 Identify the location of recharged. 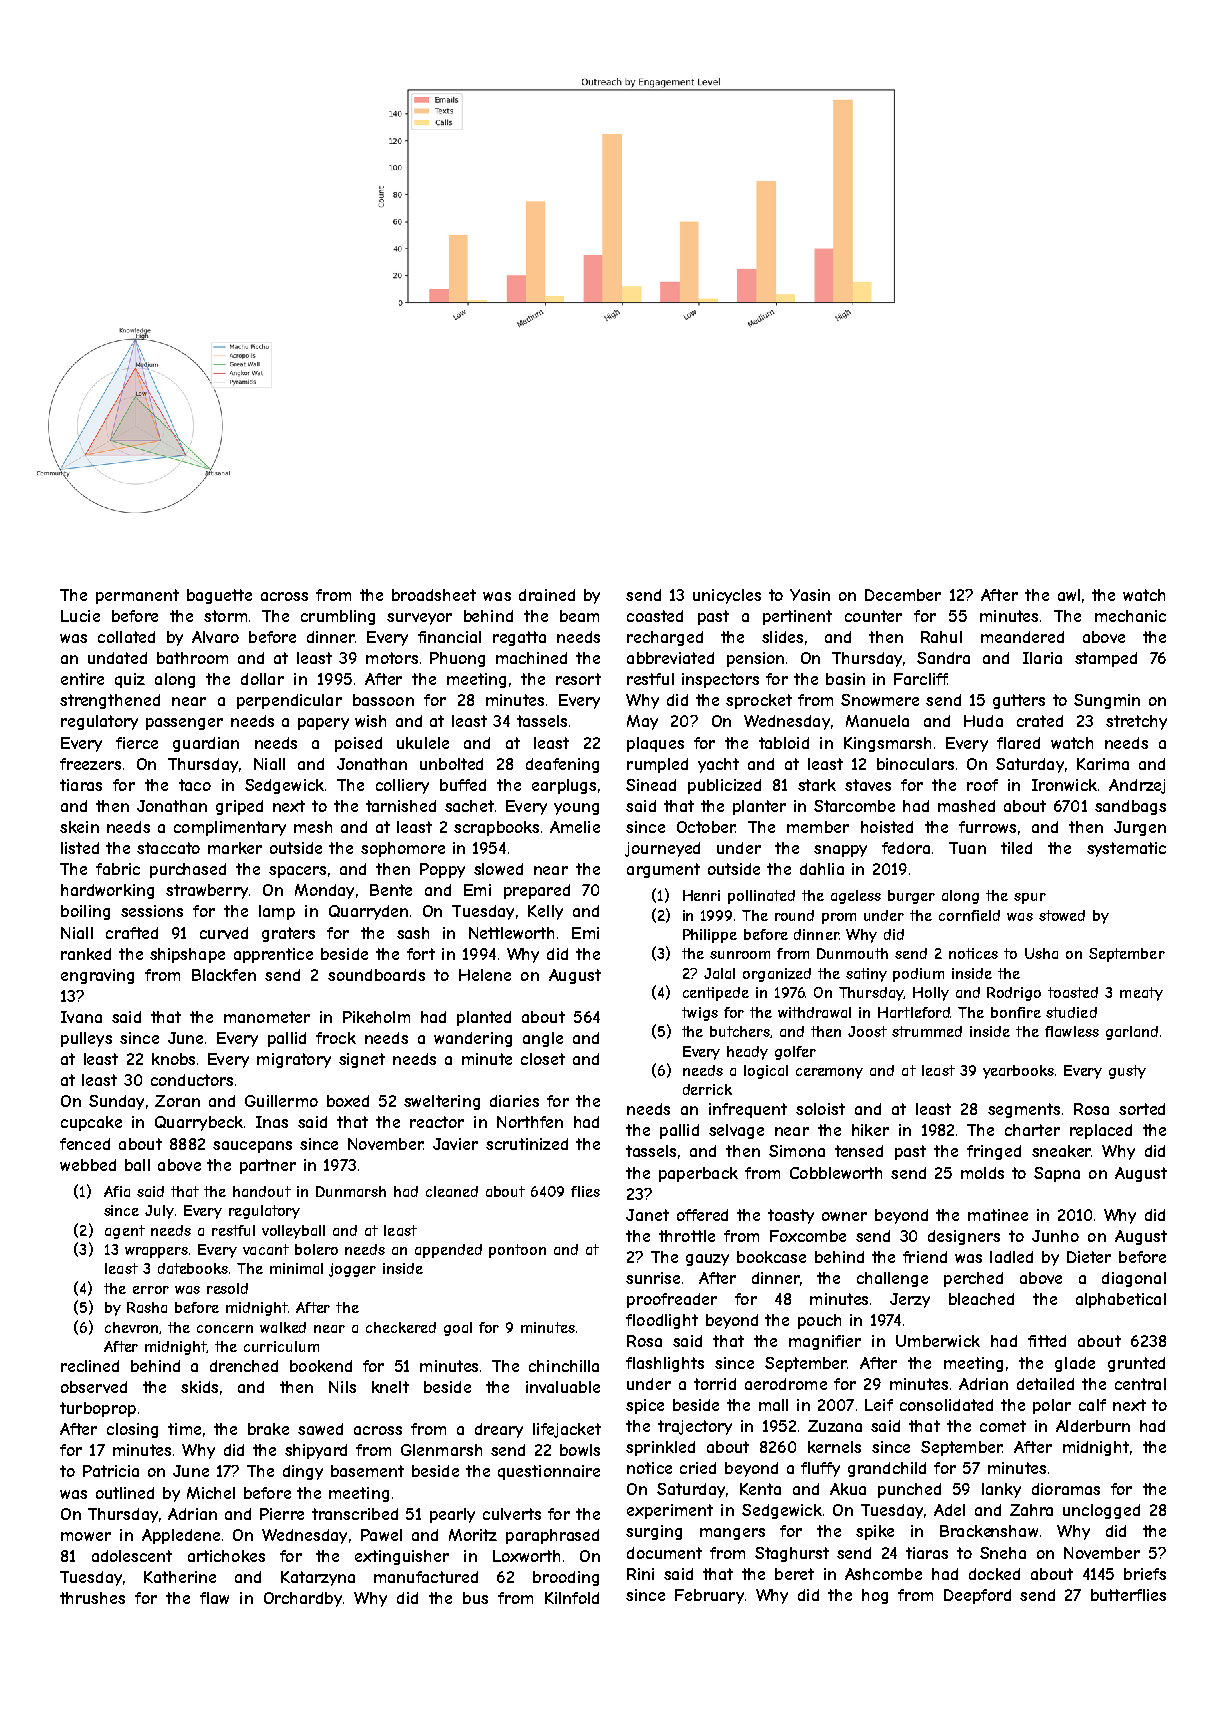
(665, 638).
